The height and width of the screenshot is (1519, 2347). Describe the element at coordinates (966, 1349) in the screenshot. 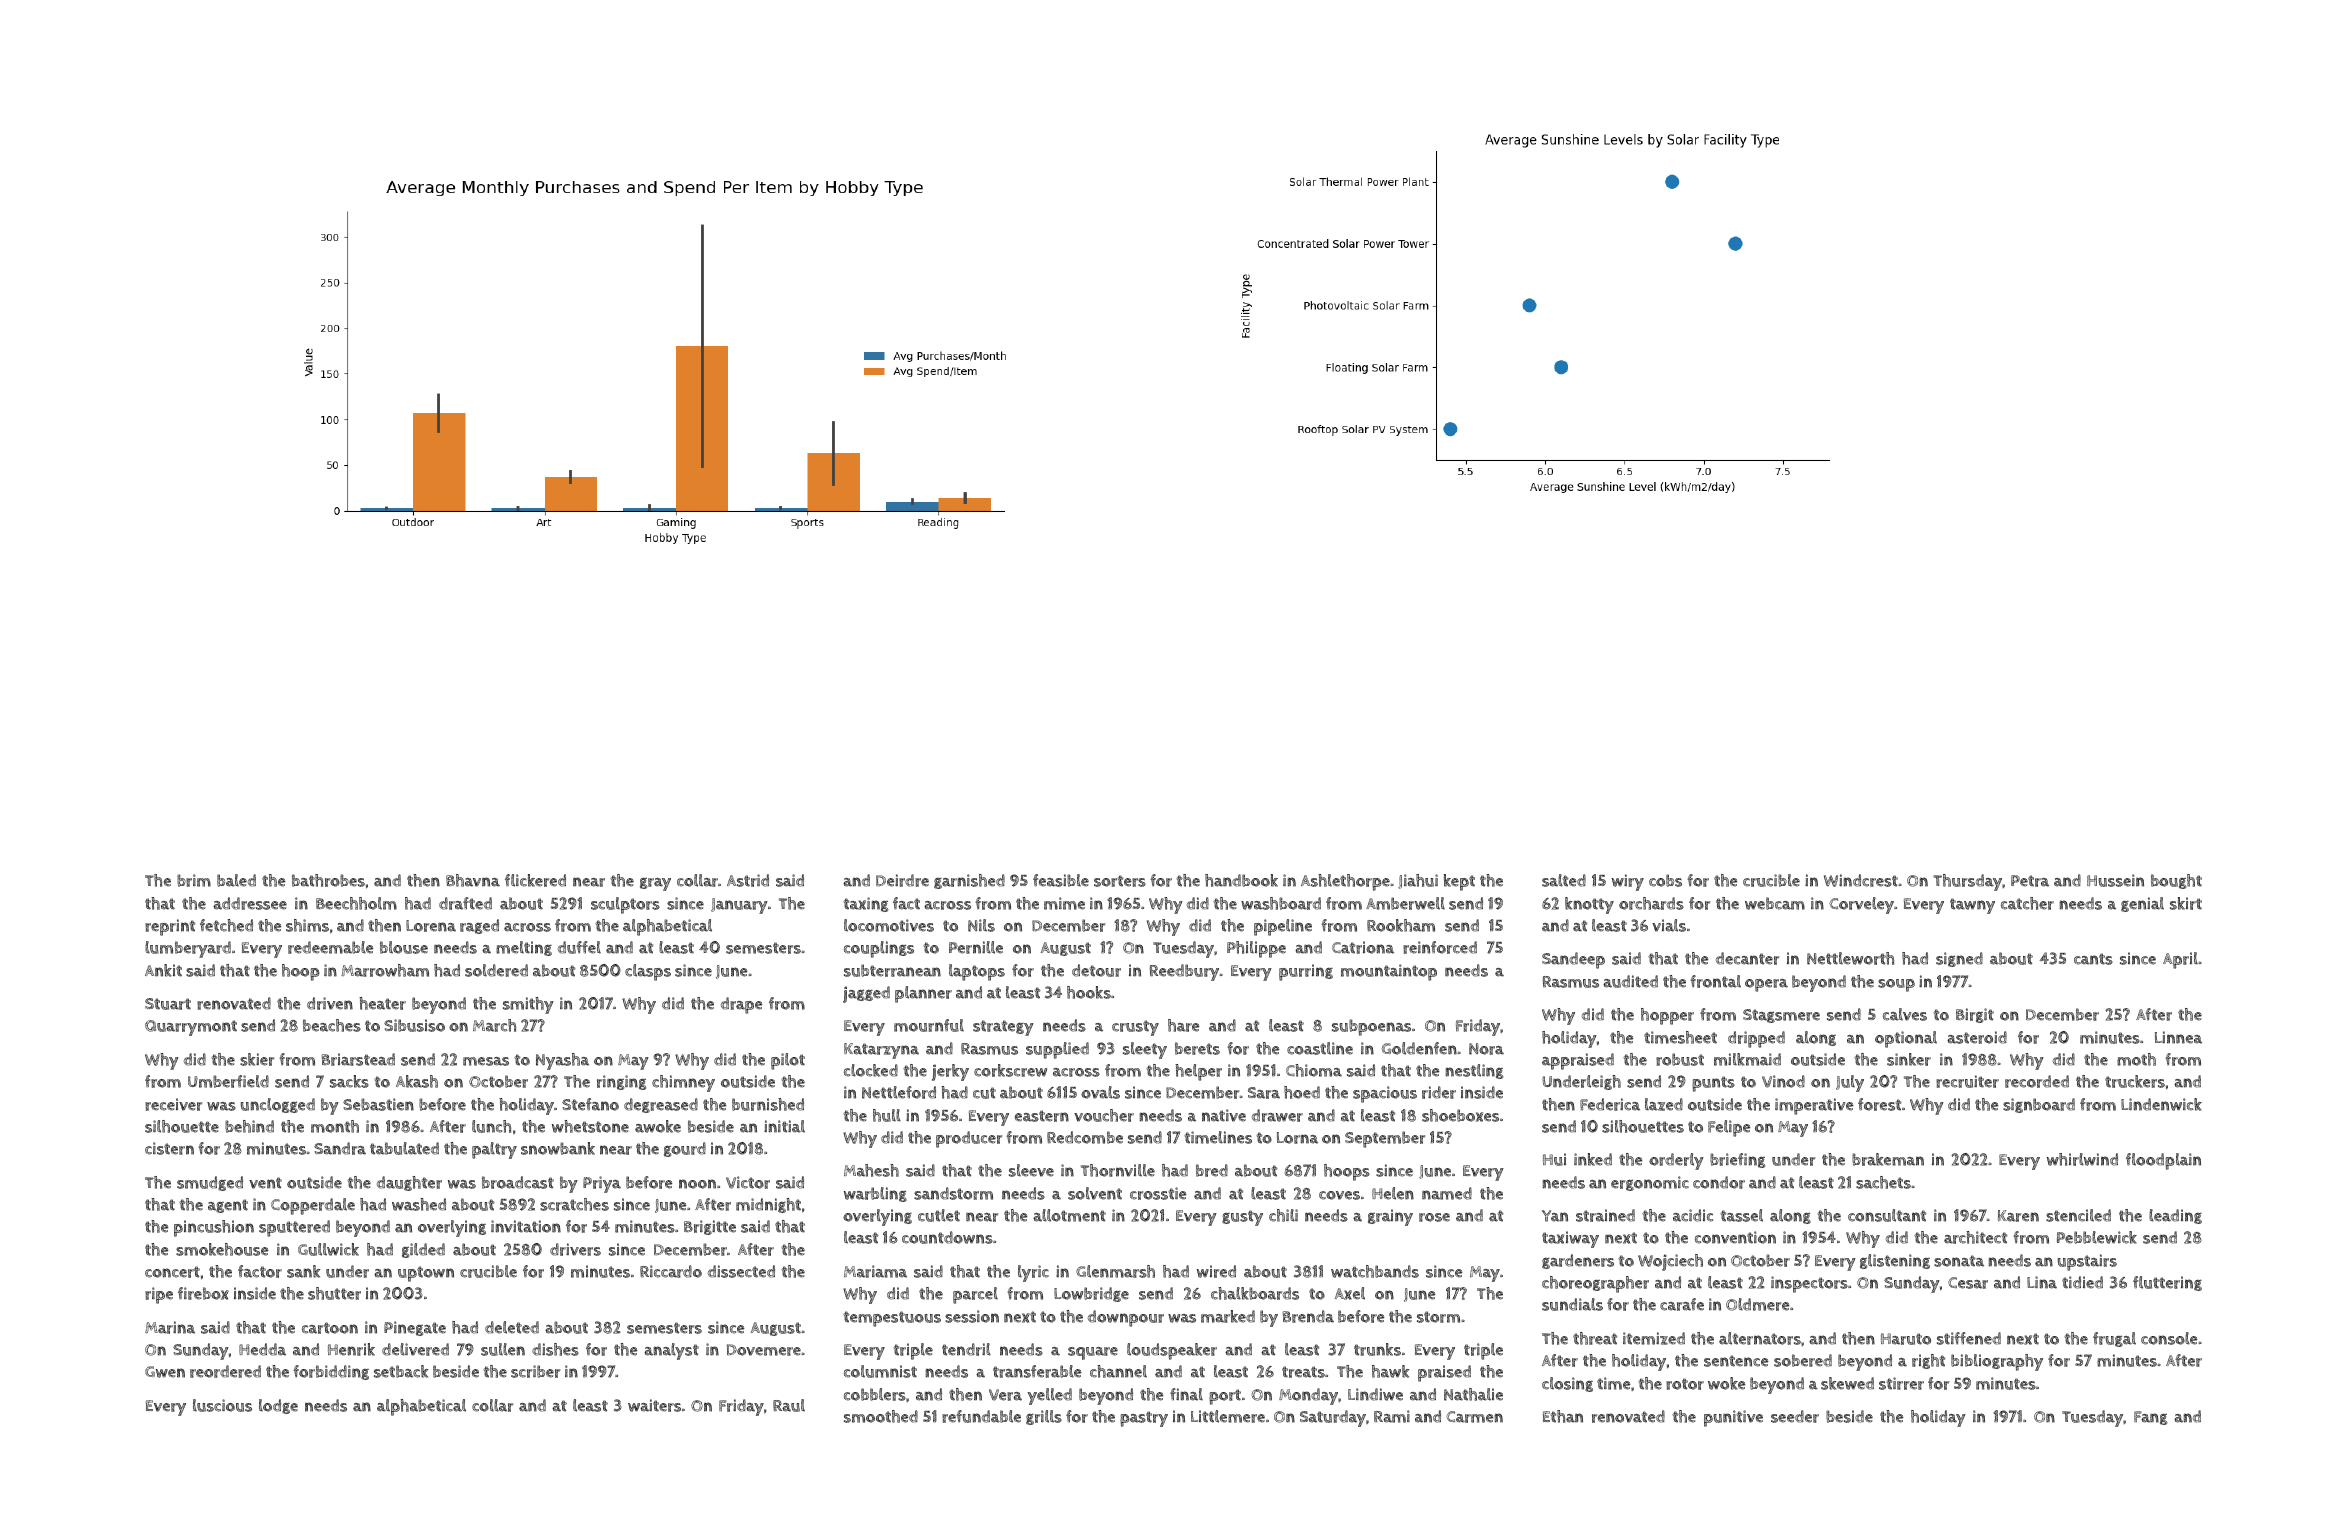

I see `tendril` at that location.
